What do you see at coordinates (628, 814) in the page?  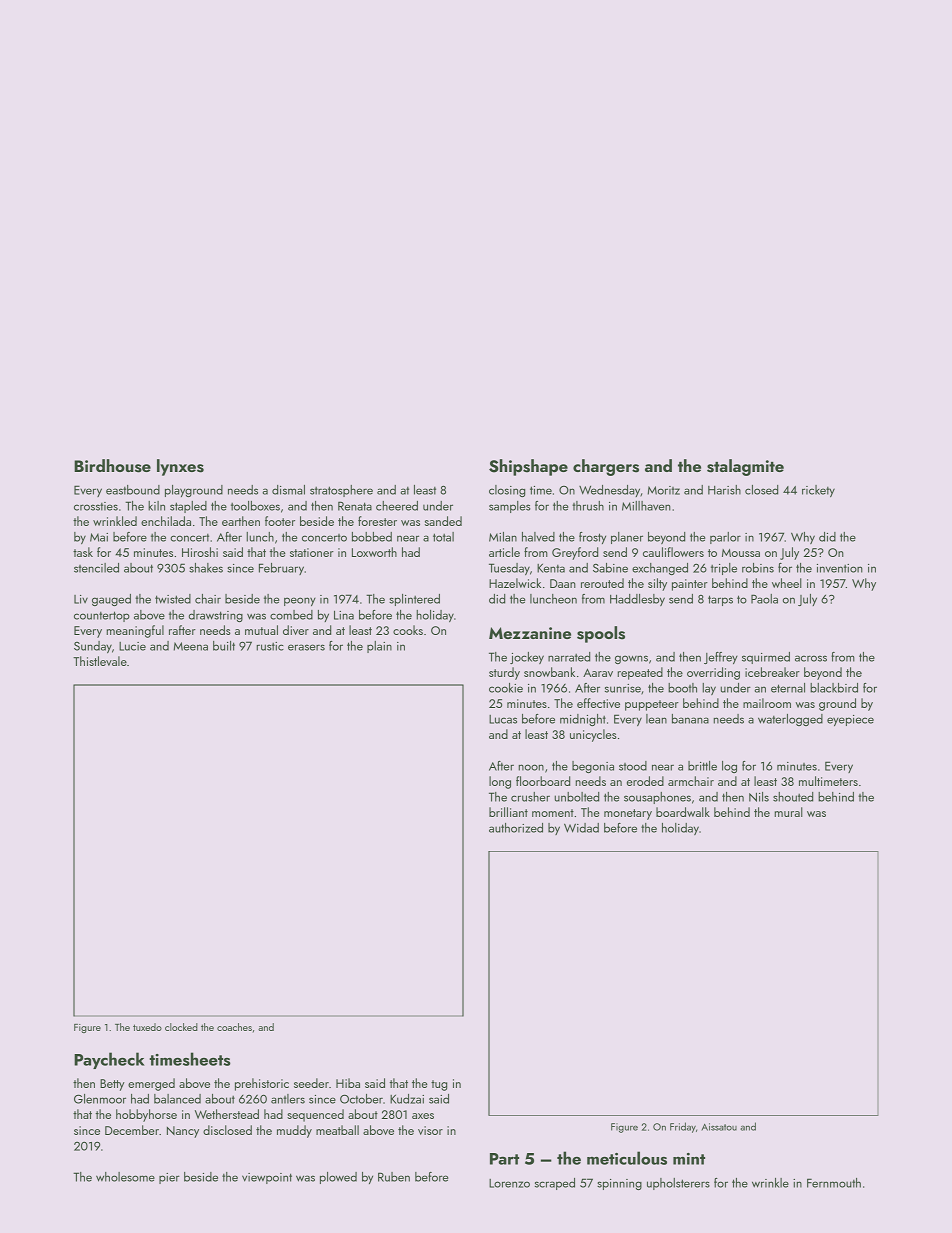 I see `monetary` at bounding box center [628, 814].
